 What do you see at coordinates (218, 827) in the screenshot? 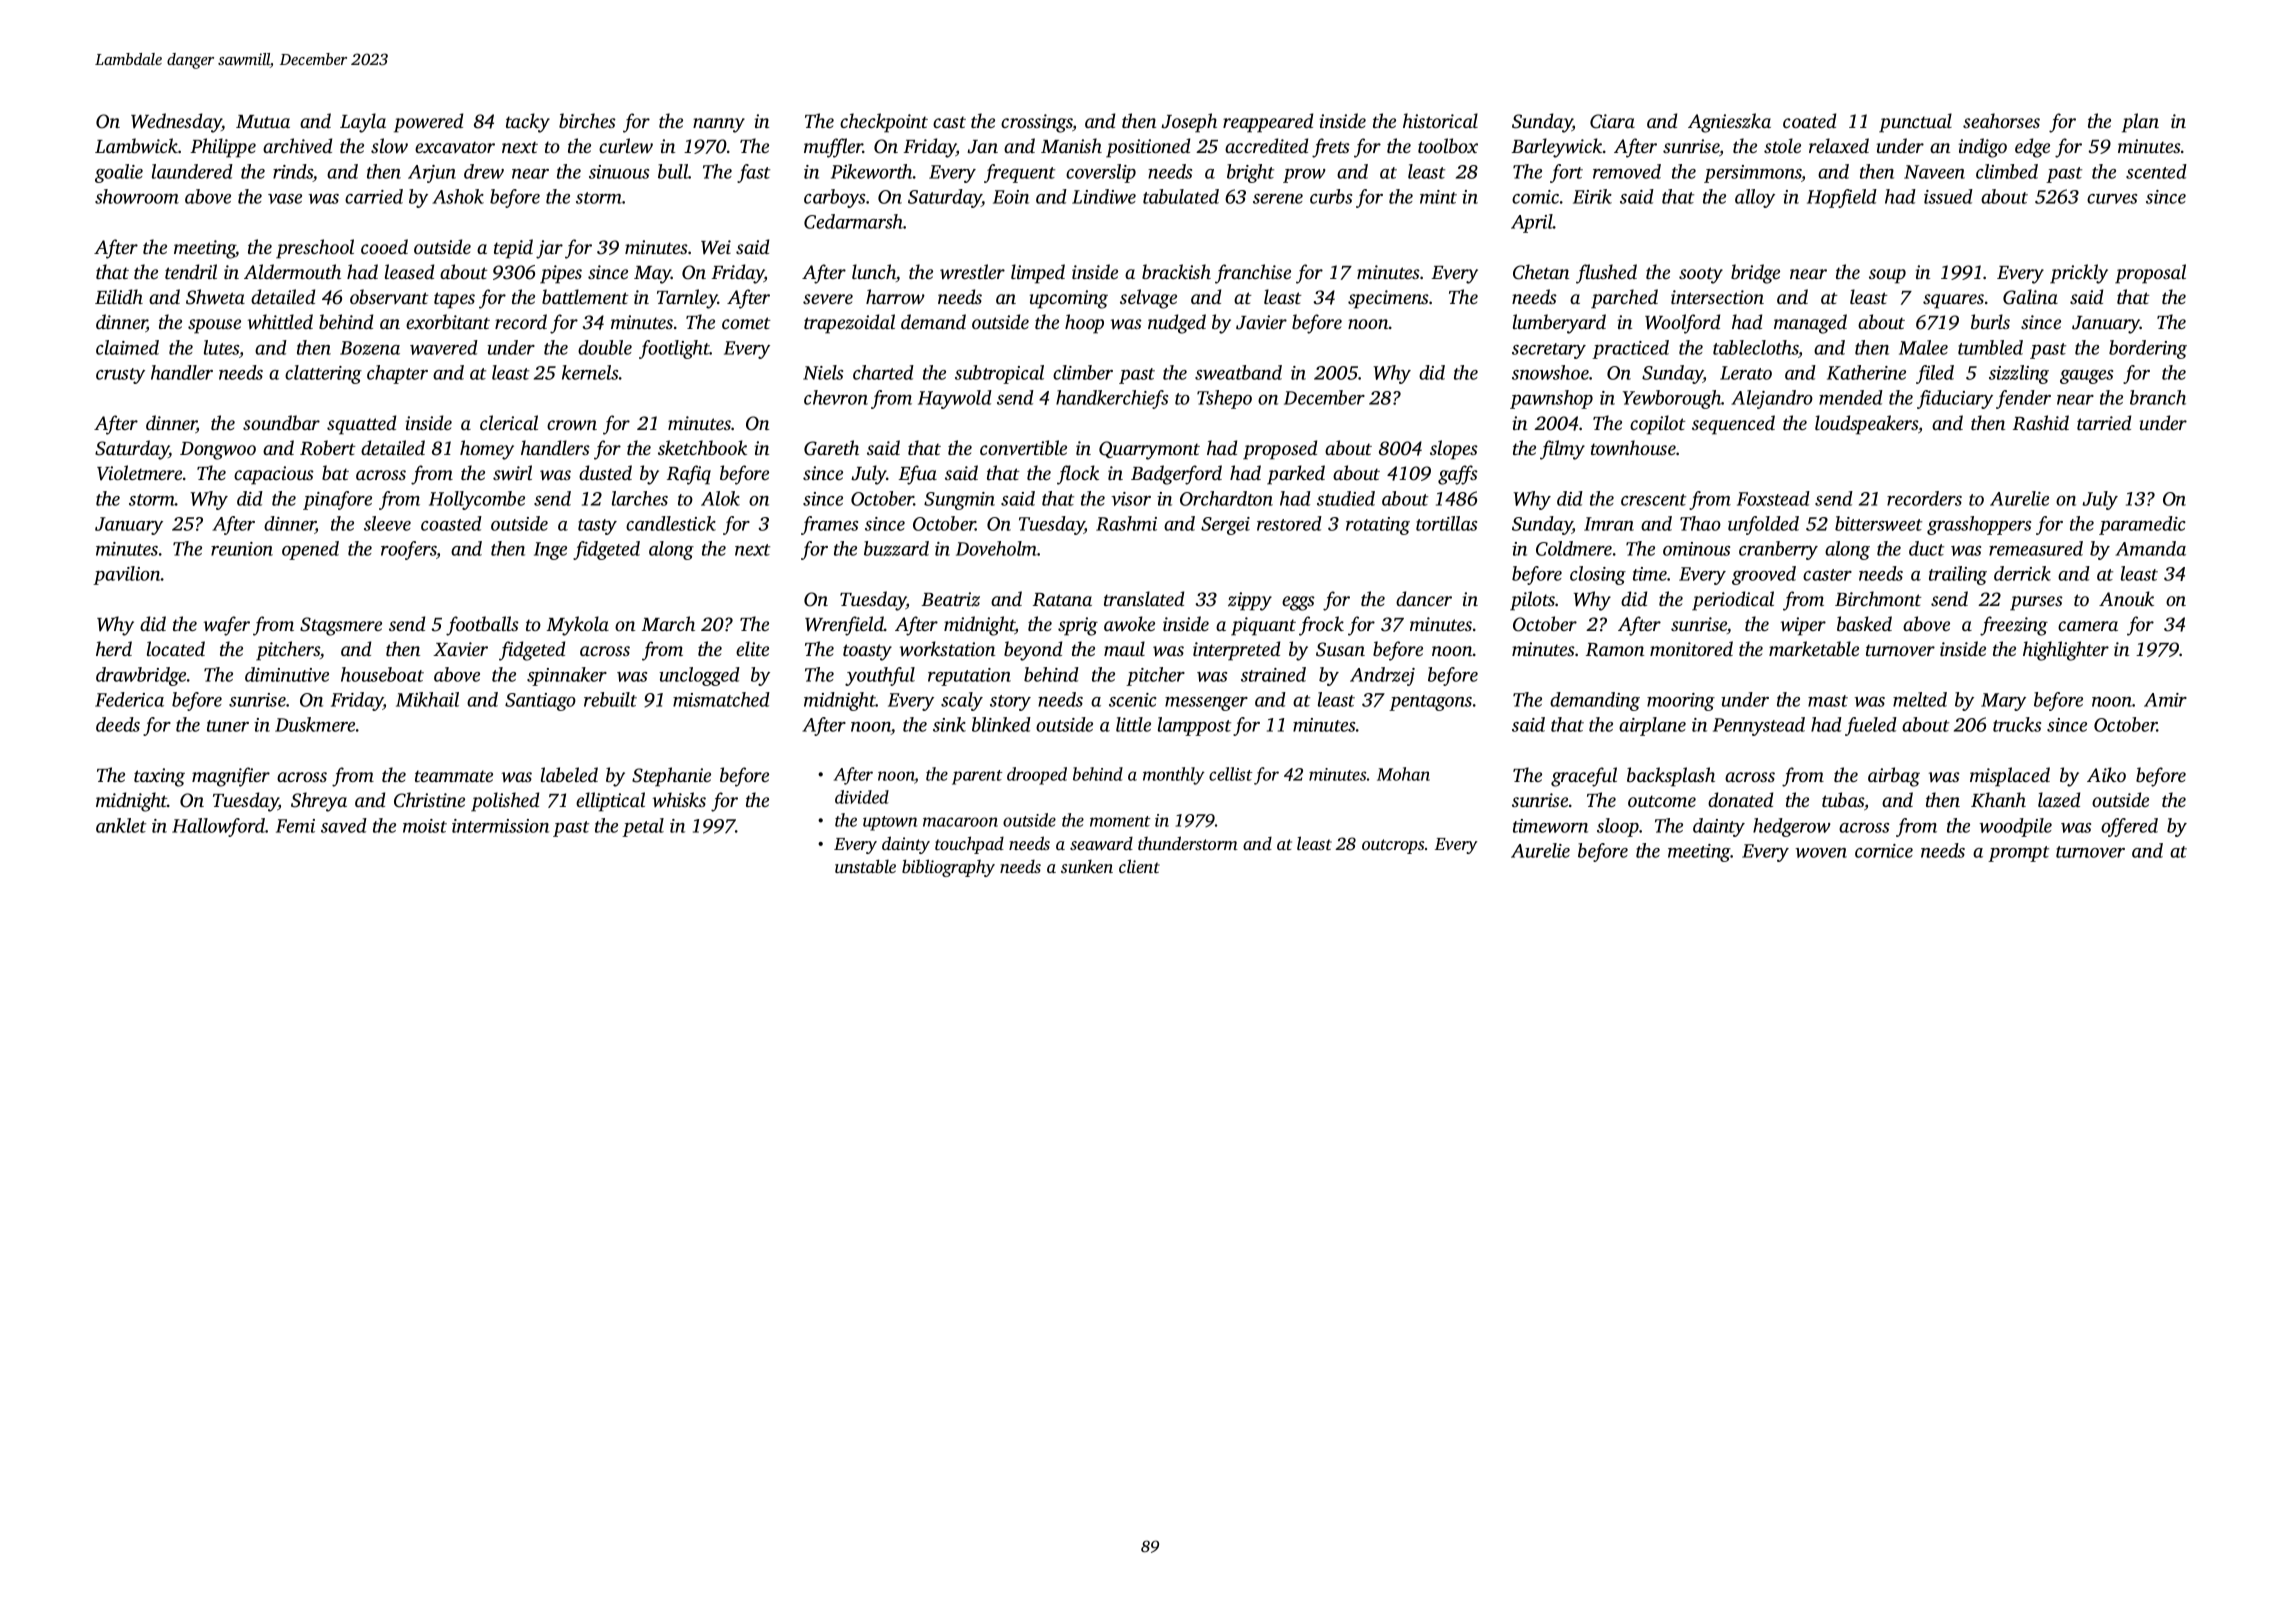
I see `Hallowford` at bounding box center [218, 827].
